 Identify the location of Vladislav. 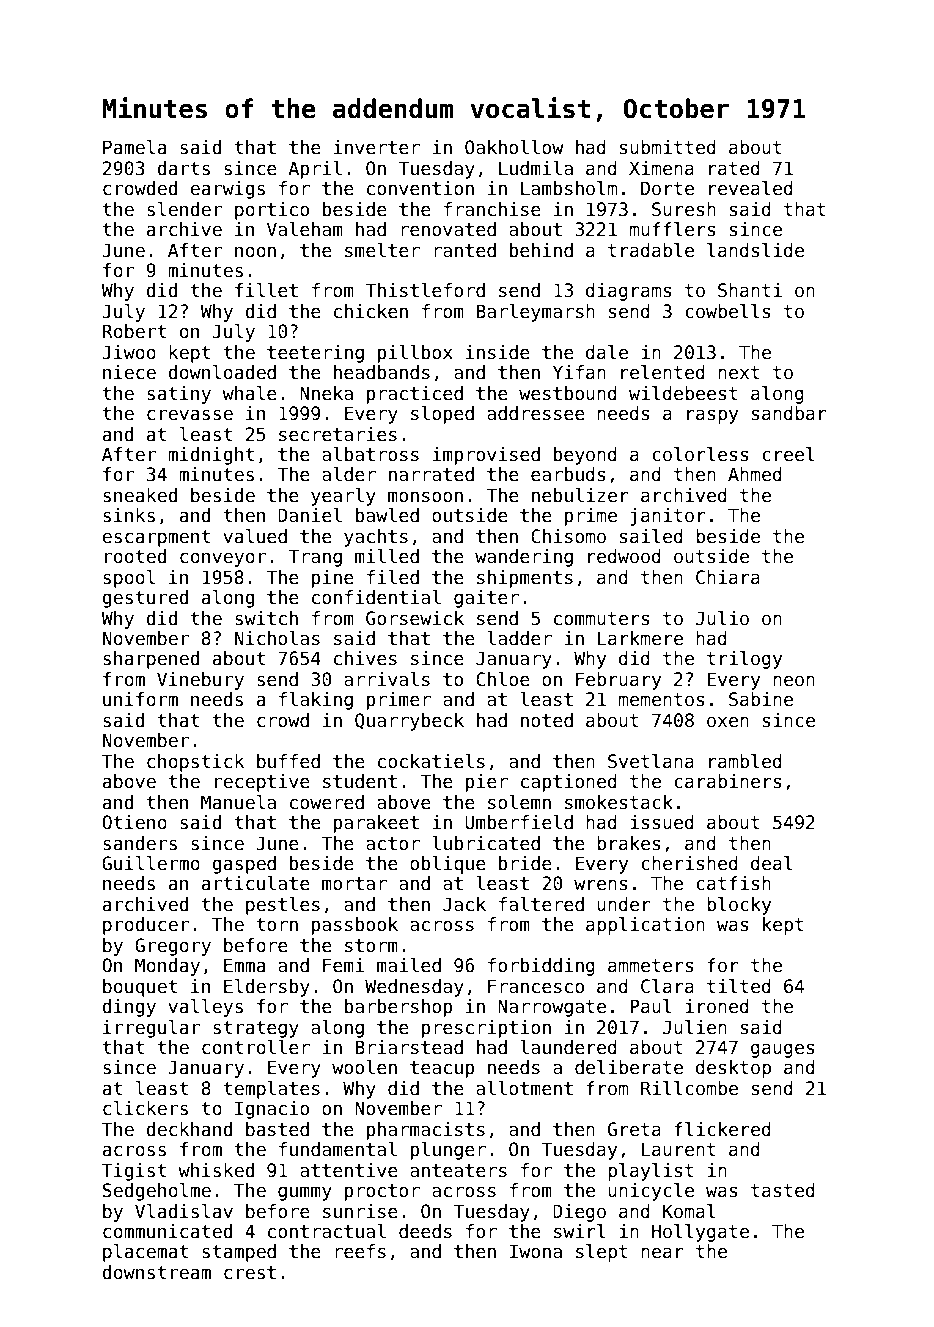
(184, 1211).
